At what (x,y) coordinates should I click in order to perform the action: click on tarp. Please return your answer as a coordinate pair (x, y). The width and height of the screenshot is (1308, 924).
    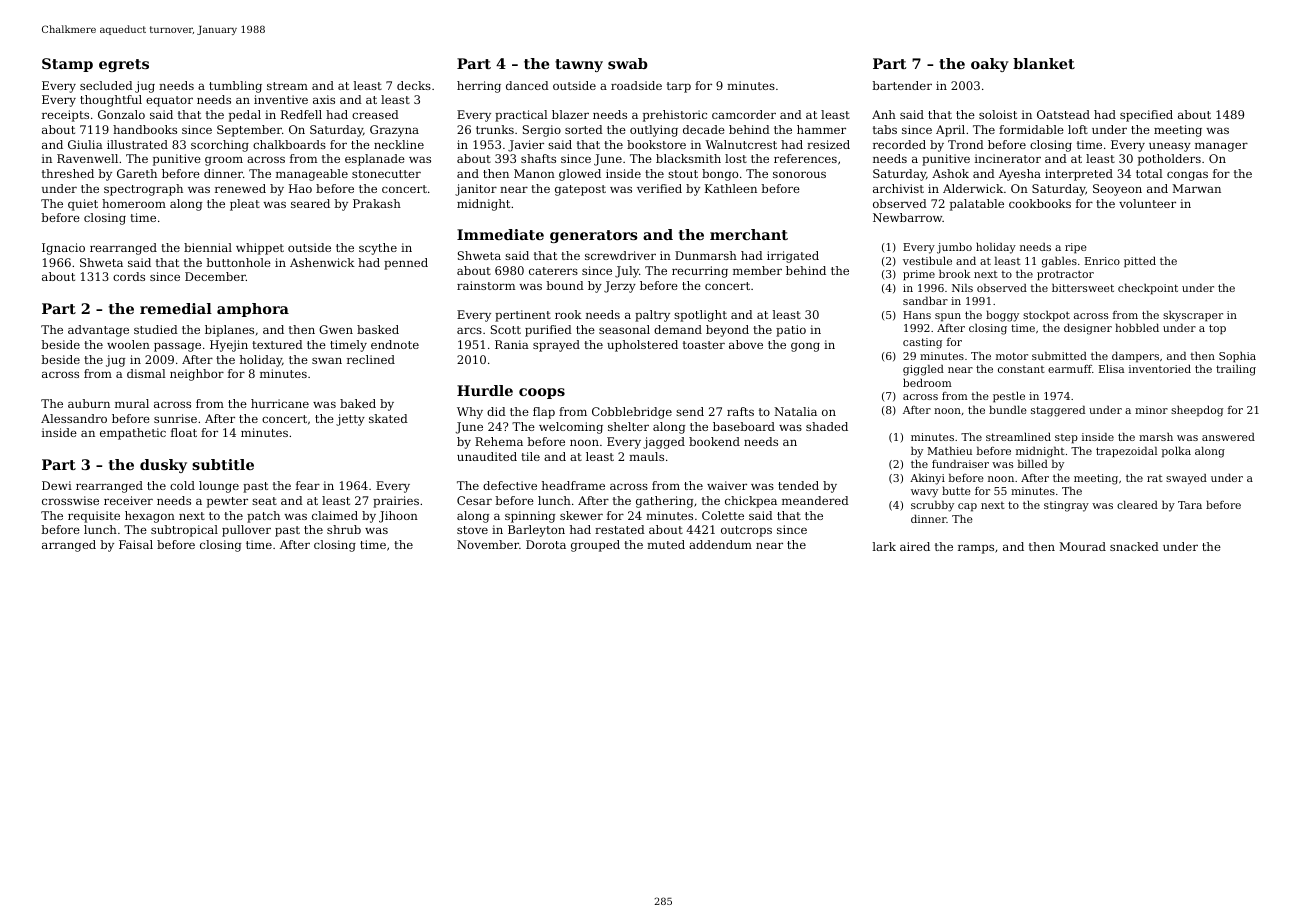
    Looking at the image, I should click on (679, 87).
